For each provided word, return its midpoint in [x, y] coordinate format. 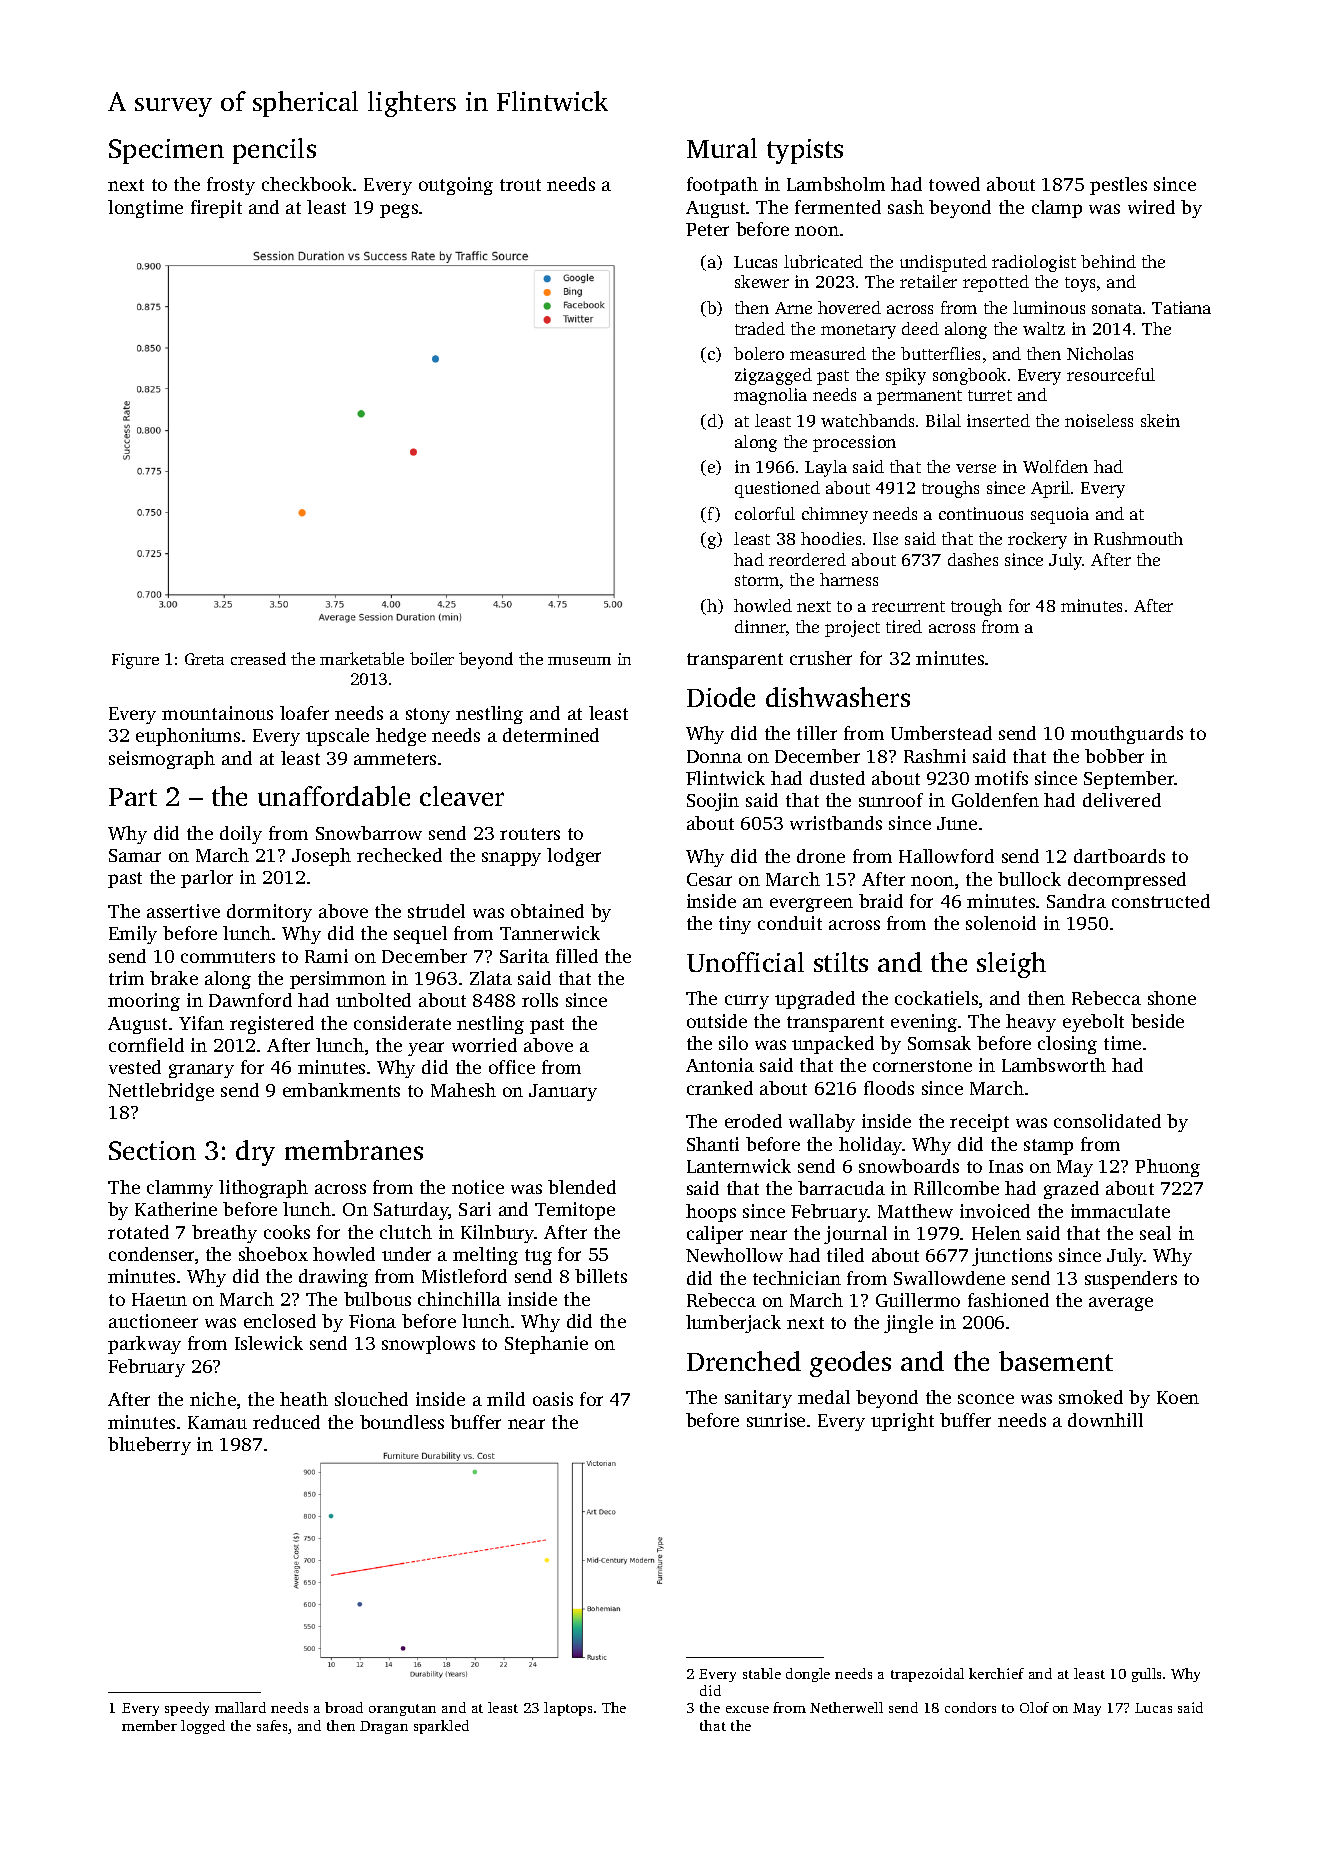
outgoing [456, 186]
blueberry [149, 1446]
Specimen [166, 151]
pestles [1118, 186]
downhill [1105, 1420]
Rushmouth [1138, 538]
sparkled [441, 1727]
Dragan [384, 1727]
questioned [777, 489]
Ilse [885, 538]
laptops [568, 1709]
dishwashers [838, 697]
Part [133, 797]
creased [258, 658]
